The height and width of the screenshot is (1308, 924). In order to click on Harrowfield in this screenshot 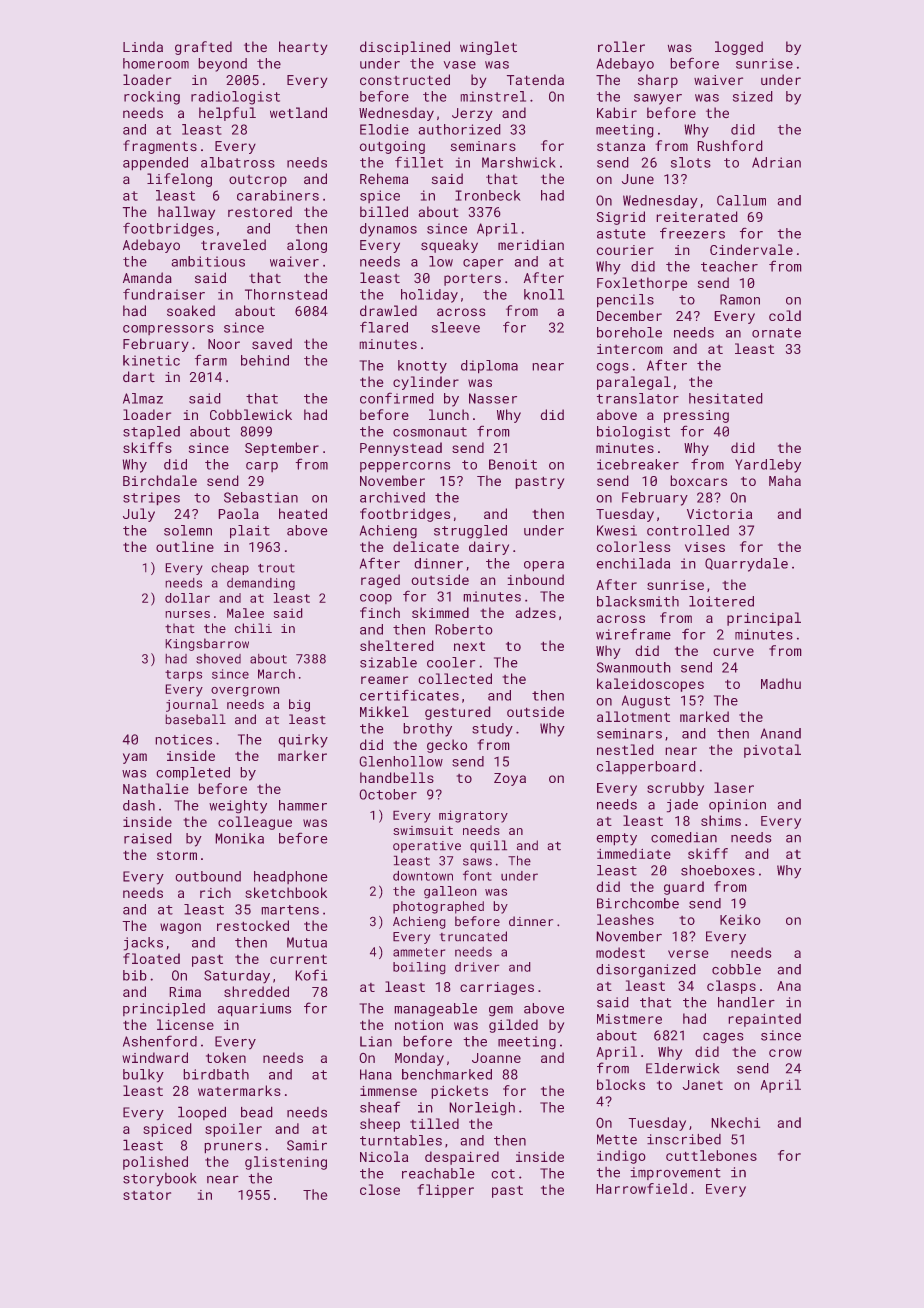, I will do `click(641, 1188)`.
